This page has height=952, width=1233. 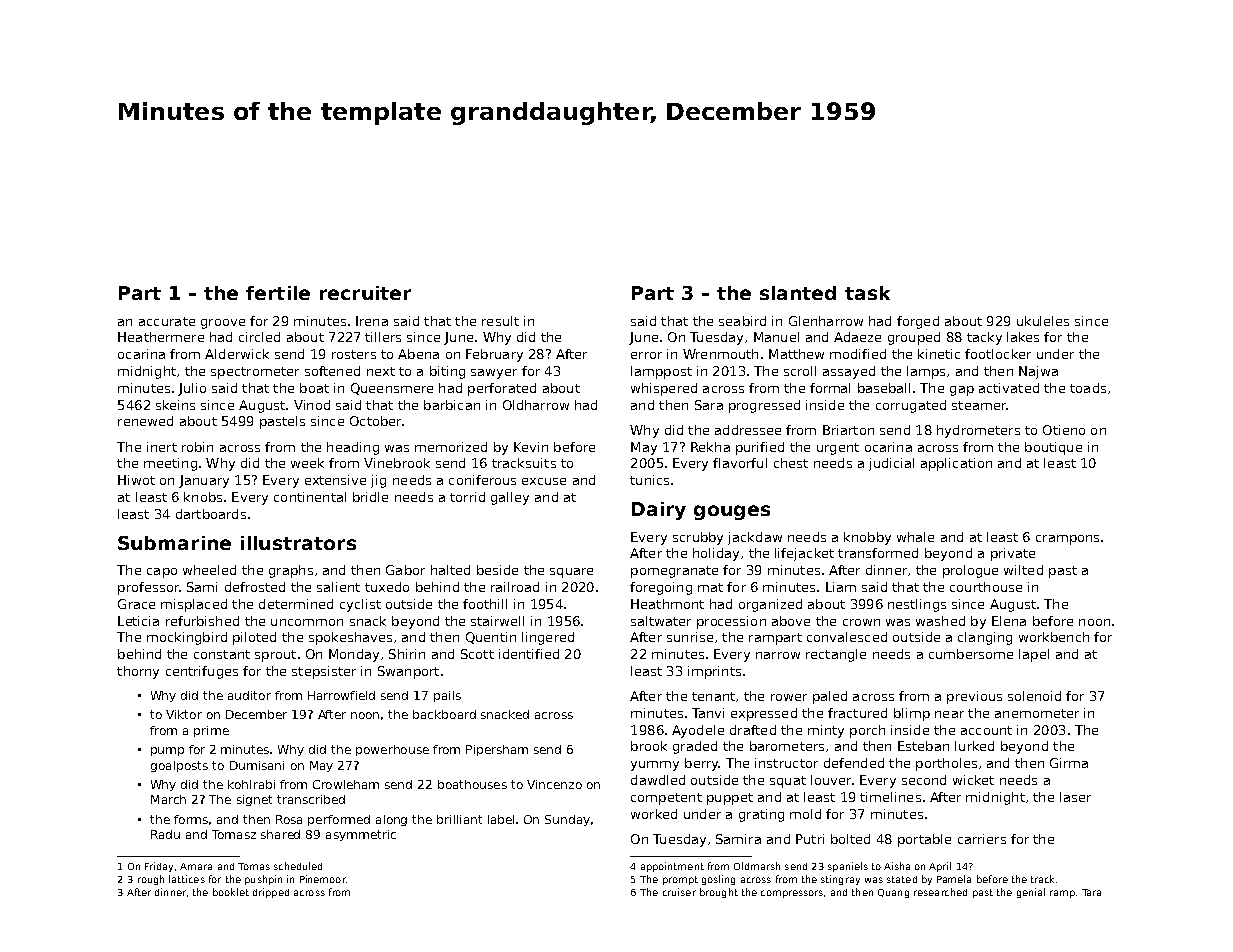 What do you see at coordinates (515, 587) in the page?
I see `railroad` at bounding box center [515, 587].
